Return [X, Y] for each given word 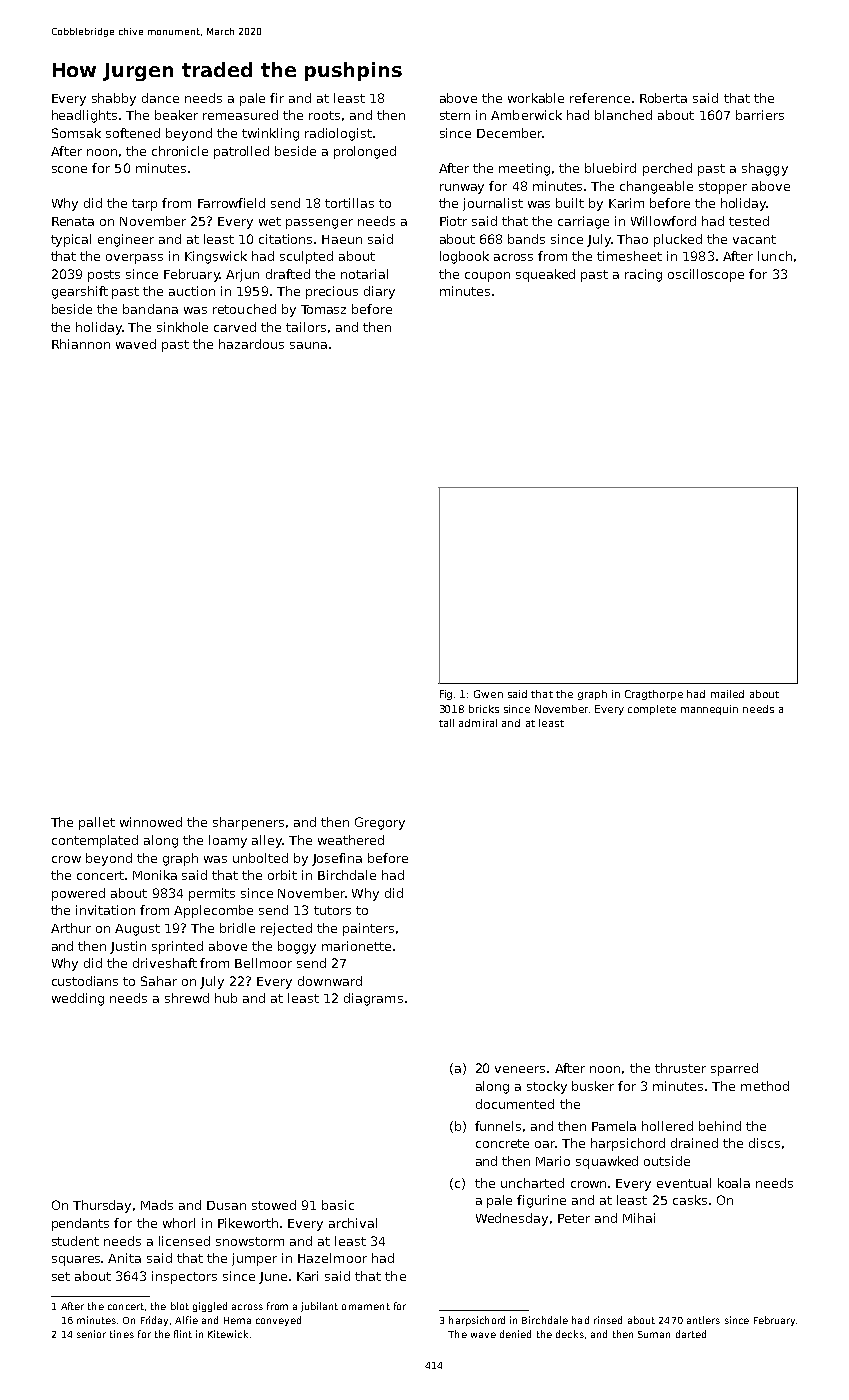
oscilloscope [706, 275]
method [765, 1086]
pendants [80, 1224]
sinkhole [182, 327]
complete [652, 710]
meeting [524, 169]
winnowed [151, 822]
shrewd [187, 998]
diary [379, 292]
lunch [775, 256]
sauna [308, 345]
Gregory [380, 823]
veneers [520, 1069]
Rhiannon [81, 344]
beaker [176, 115]
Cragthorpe [654, 695]
